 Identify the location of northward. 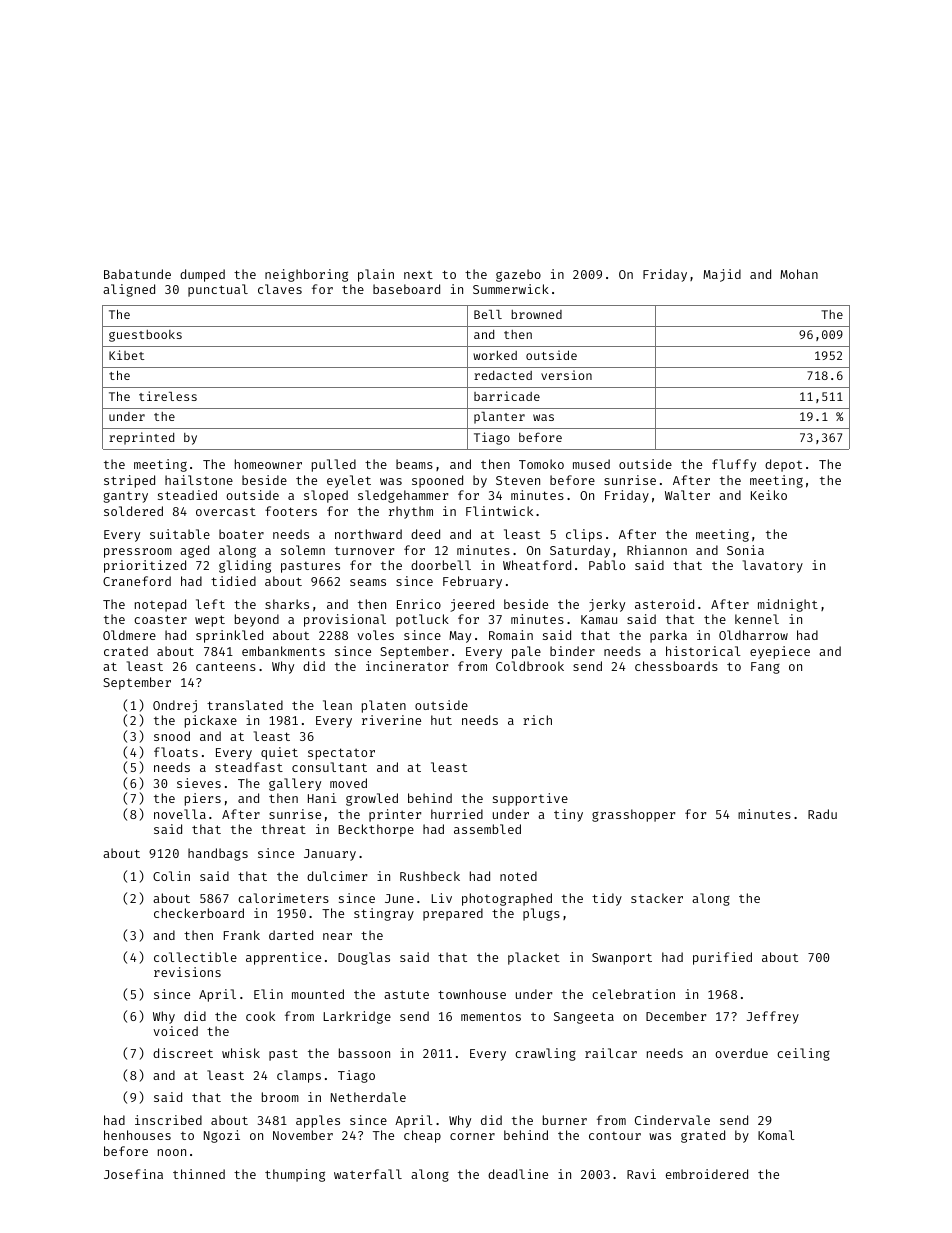
(368, 534).
